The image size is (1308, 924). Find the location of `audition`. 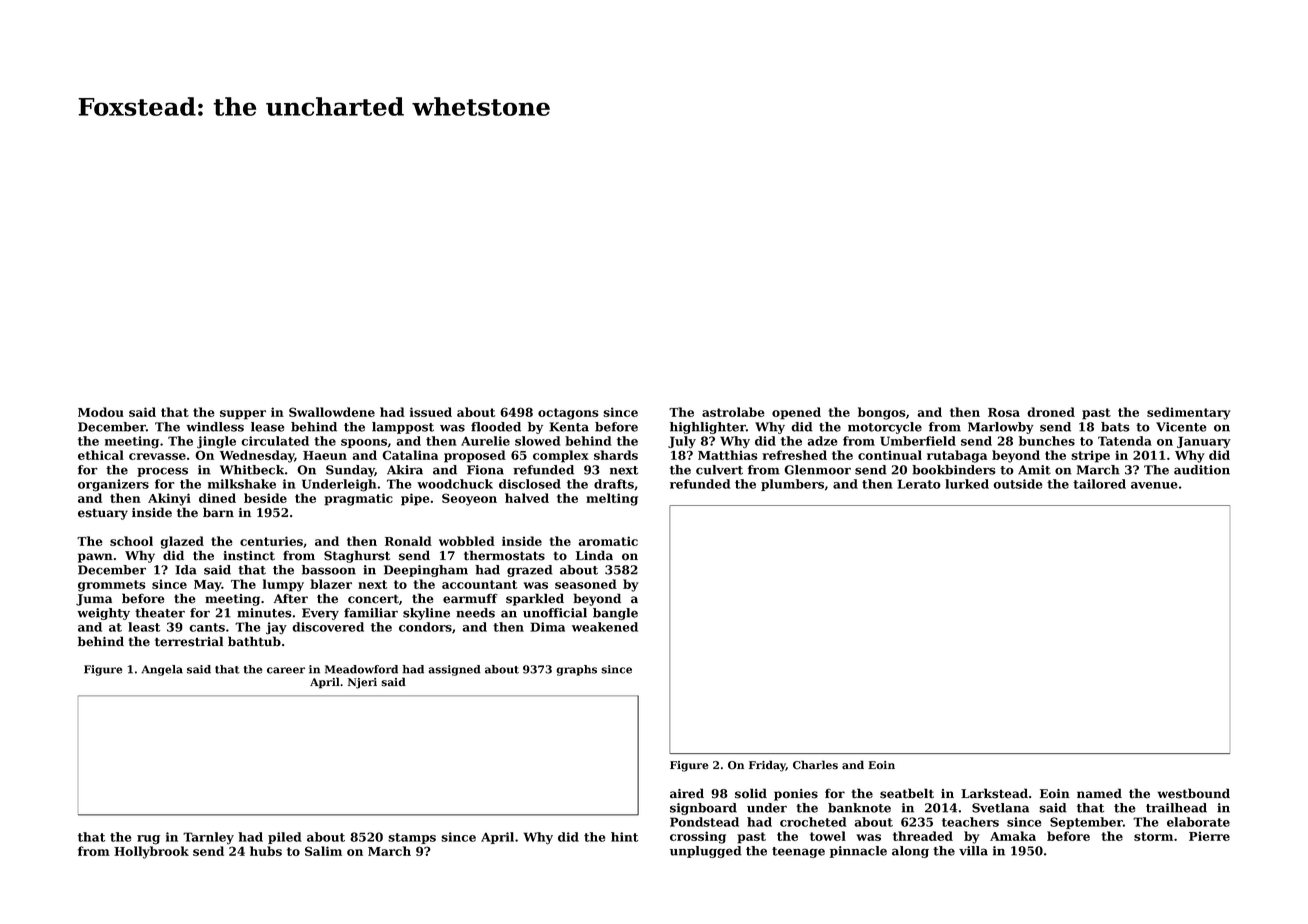

audition is located at coordinates (1202, 470).
